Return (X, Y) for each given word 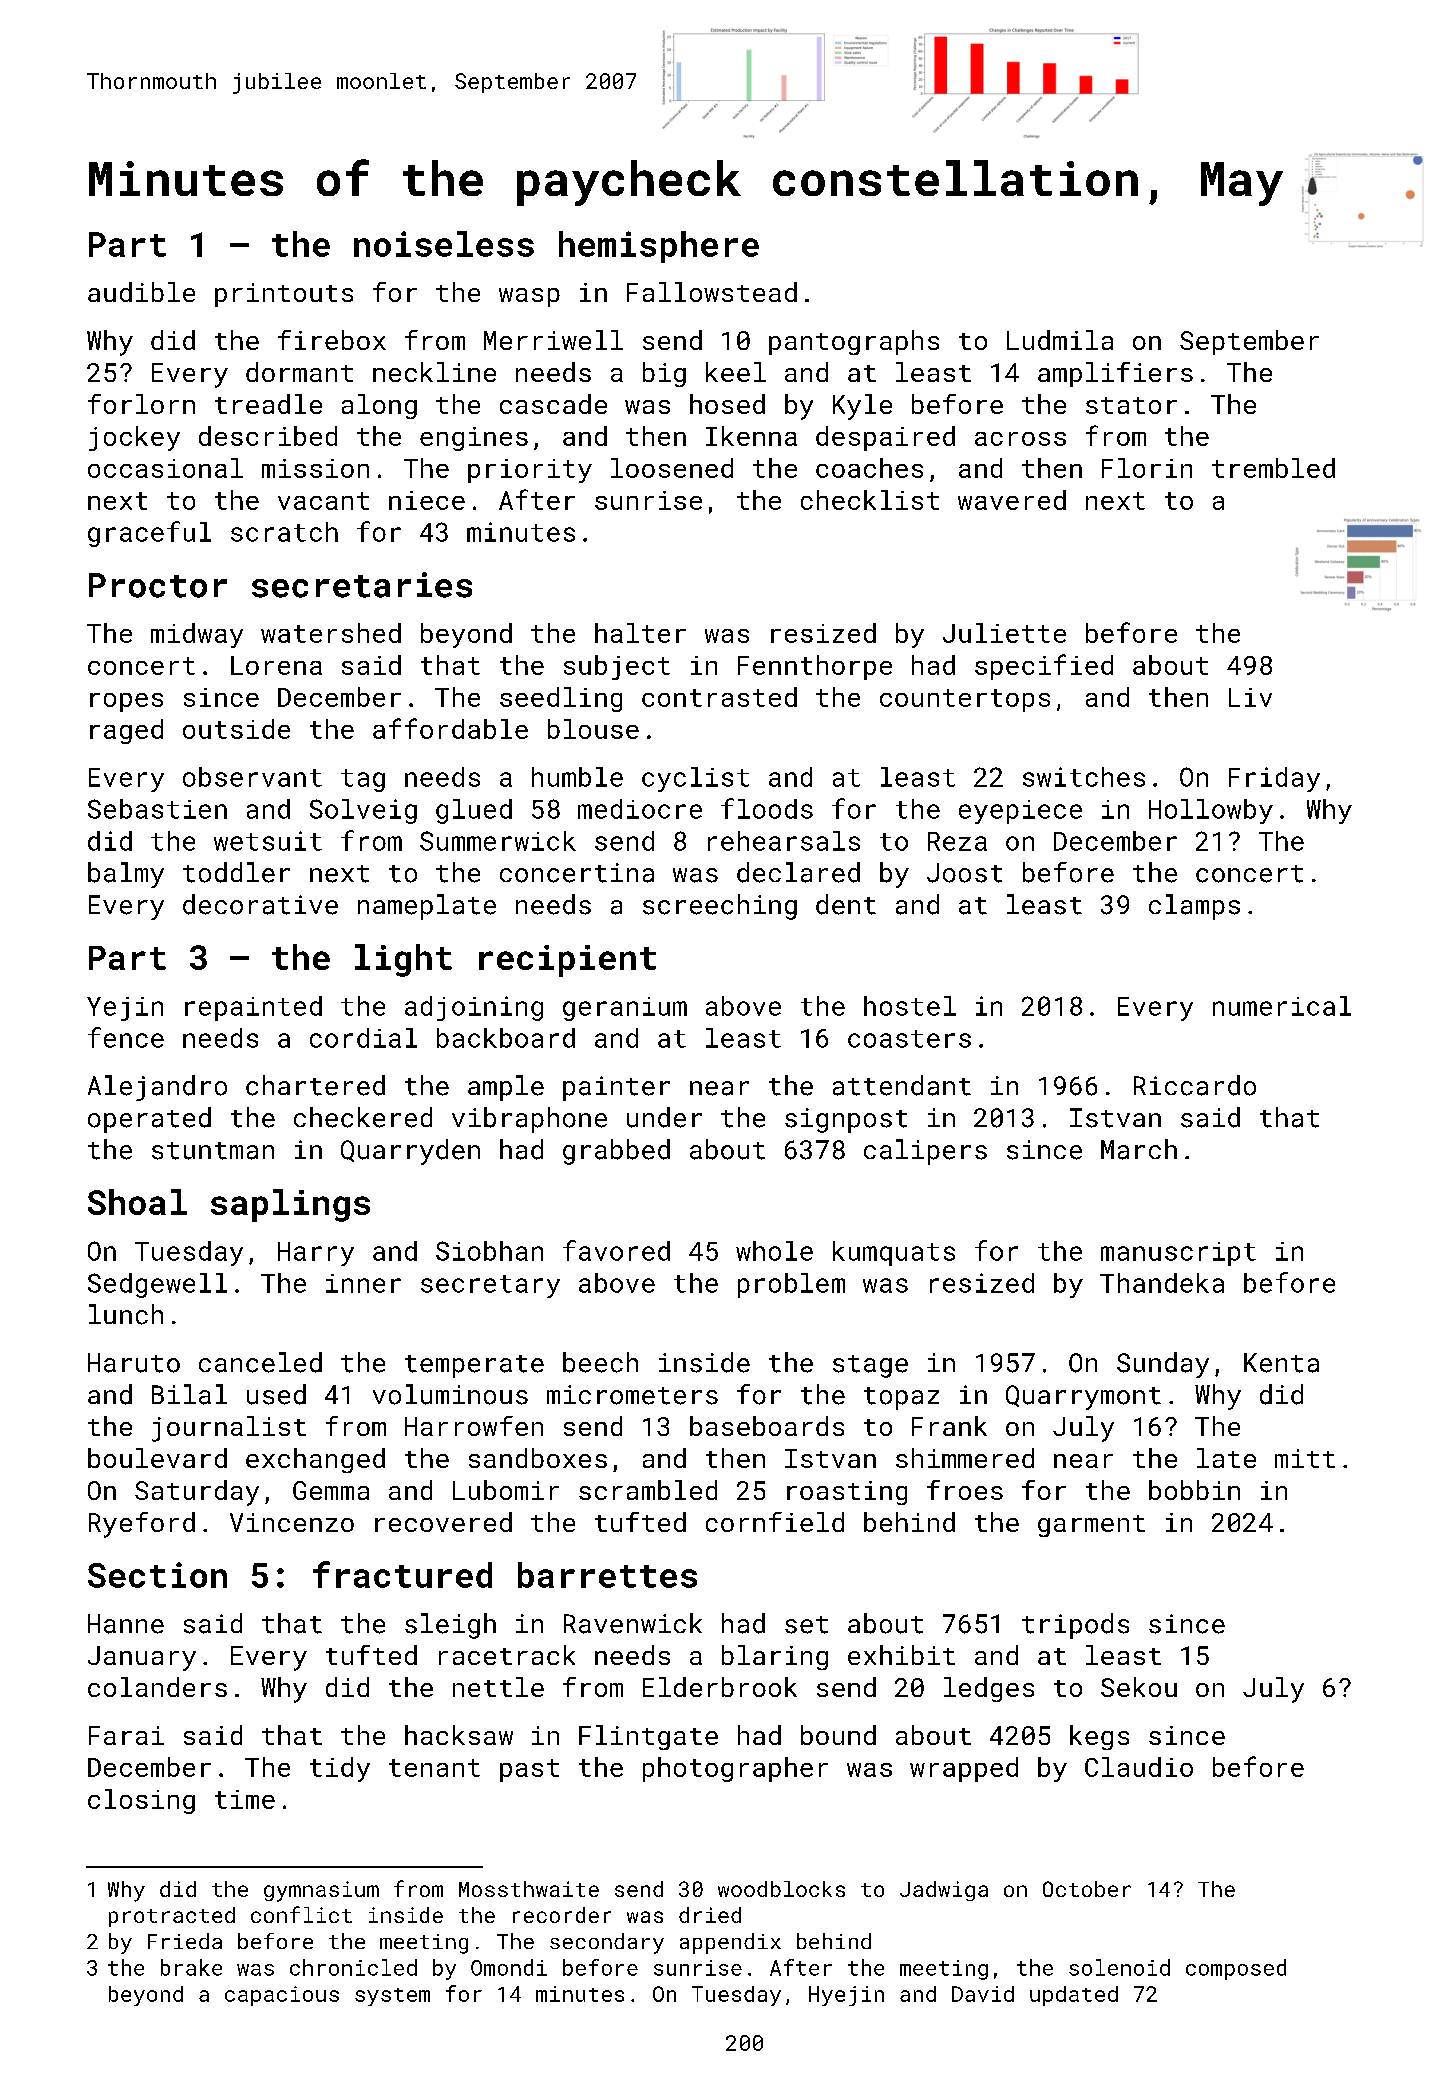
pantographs (854, 342)
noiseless (444, 244)
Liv (1250, 697)
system (392, 1997)
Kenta (1281, 1363)
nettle (498, 1687)
